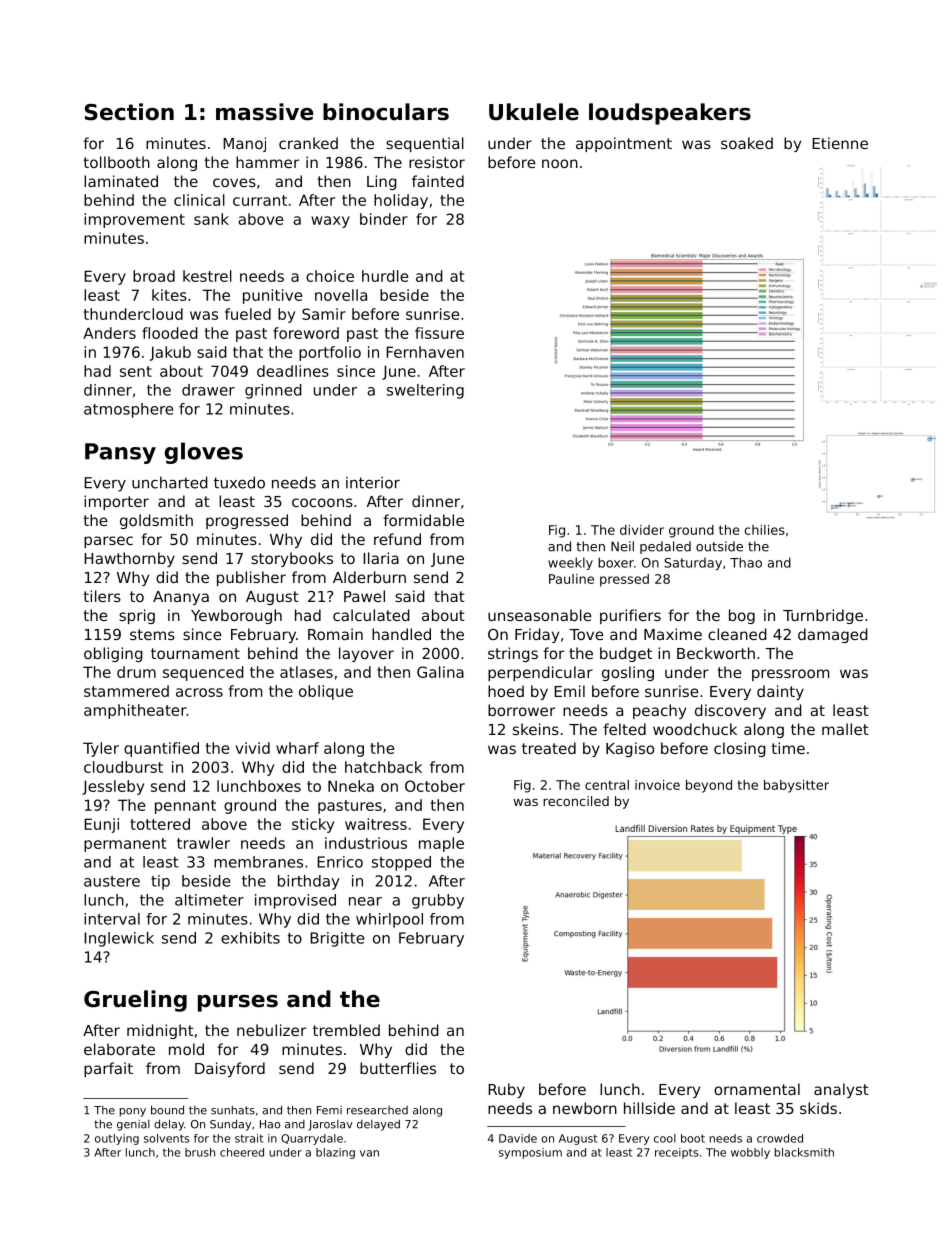 The image size is (952, 1233). I want to click on Etienne, so click(840, 143).
